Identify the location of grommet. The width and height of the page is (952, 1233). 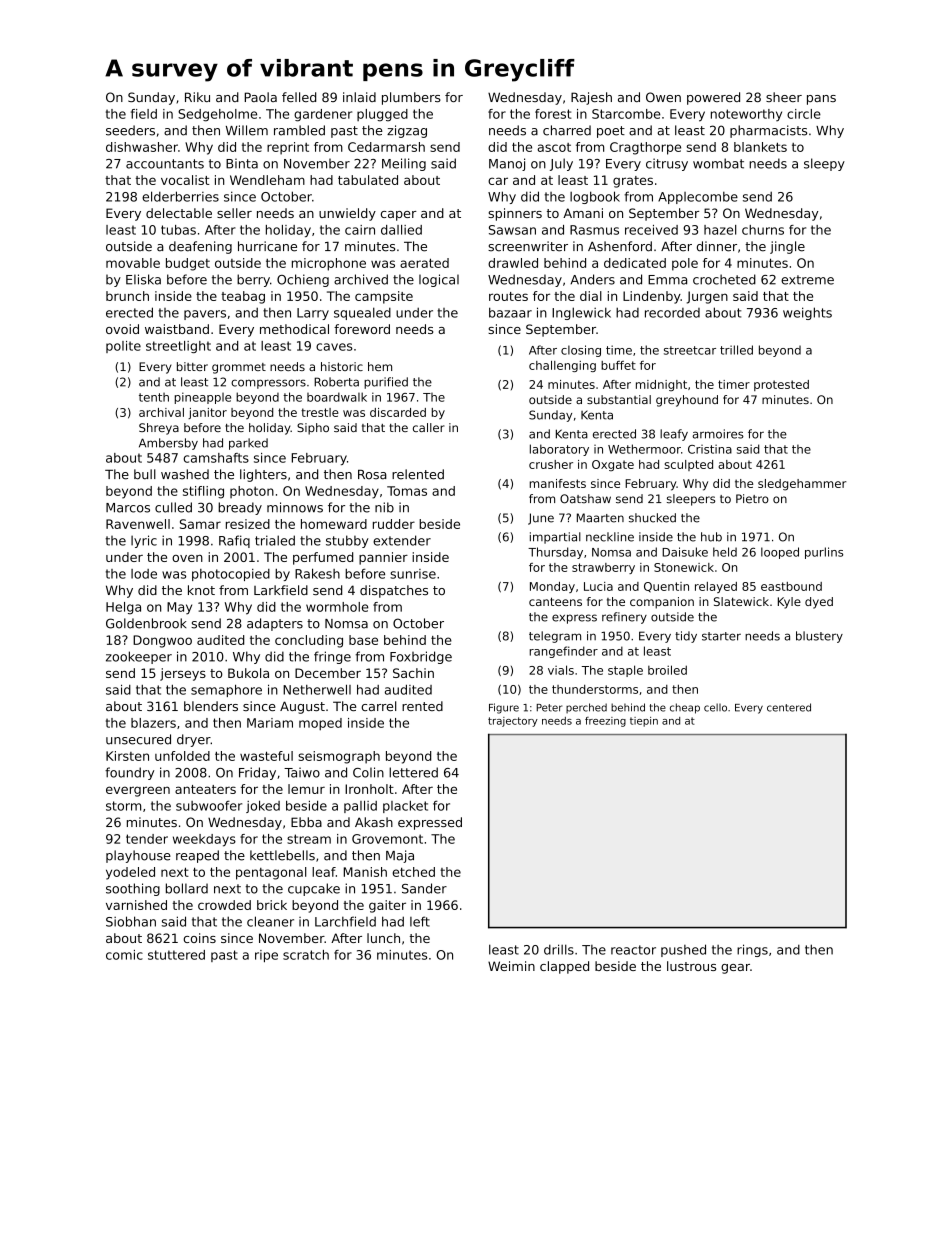
(239, 368).
